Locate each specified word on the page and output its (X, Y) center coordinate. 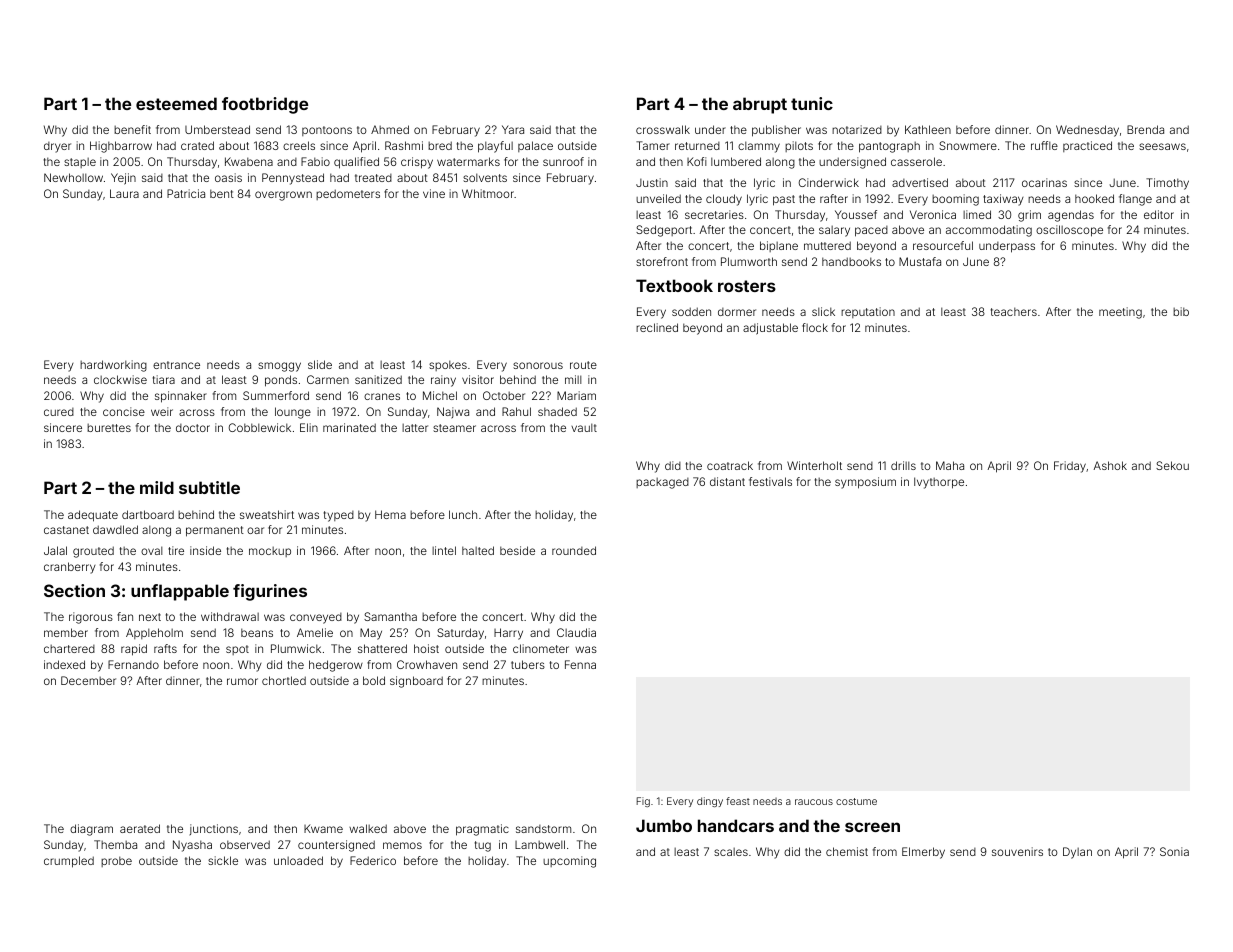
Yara (513, 129)
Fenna (580, 664)
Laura (124, 193)
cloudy (724, 200)
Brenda (1145, 129)
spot (237, 650)
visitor (478, 379)
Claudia (576, 632)
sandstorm (543, 829)
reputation (868, 312)
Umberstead (217, 129)
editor (1159, 214)
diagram (91, 830)
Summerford (276, 395)
